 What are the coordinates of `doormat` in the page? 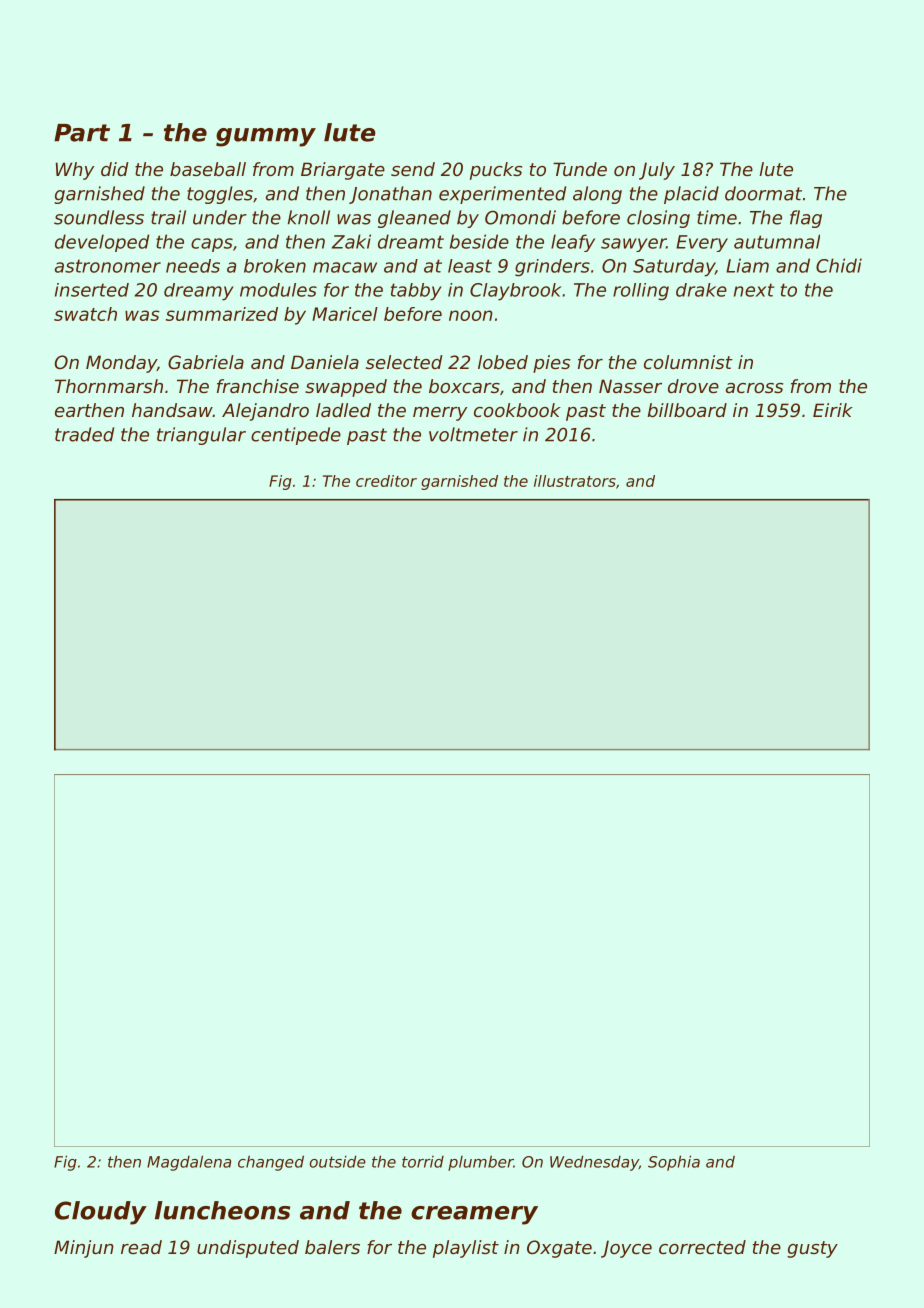 It's located at (763, 193).
